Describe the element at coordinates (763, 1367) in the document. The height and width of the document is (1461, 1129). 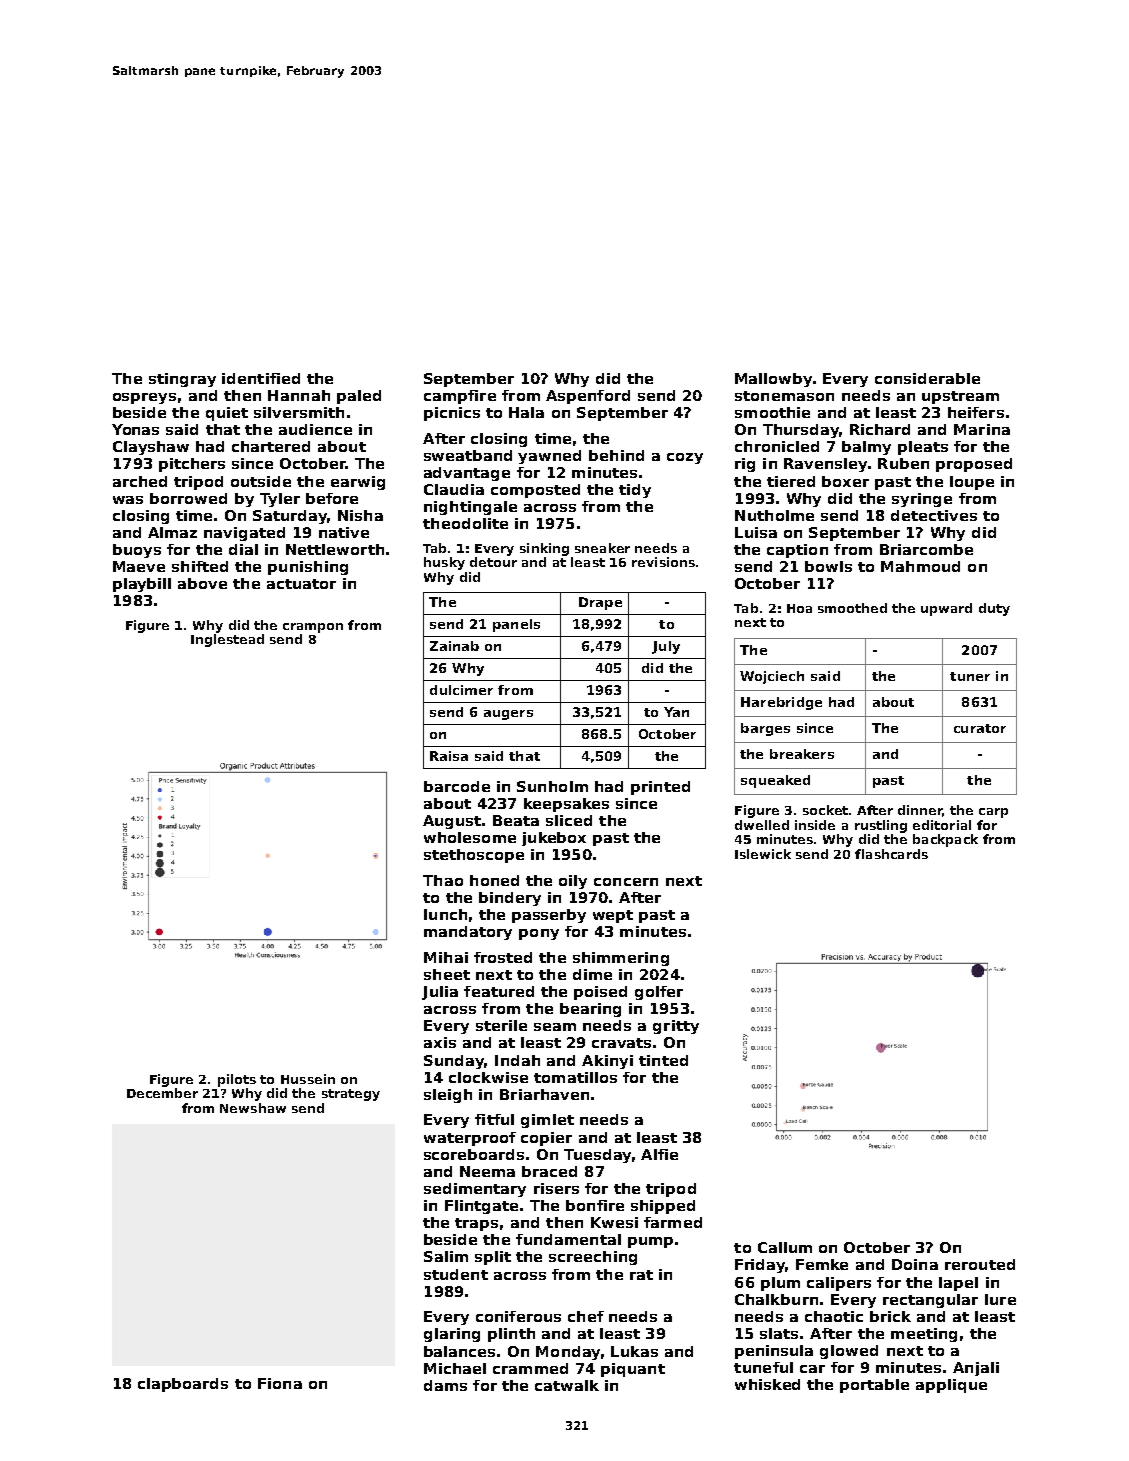
I see `tuneful` at that location.
